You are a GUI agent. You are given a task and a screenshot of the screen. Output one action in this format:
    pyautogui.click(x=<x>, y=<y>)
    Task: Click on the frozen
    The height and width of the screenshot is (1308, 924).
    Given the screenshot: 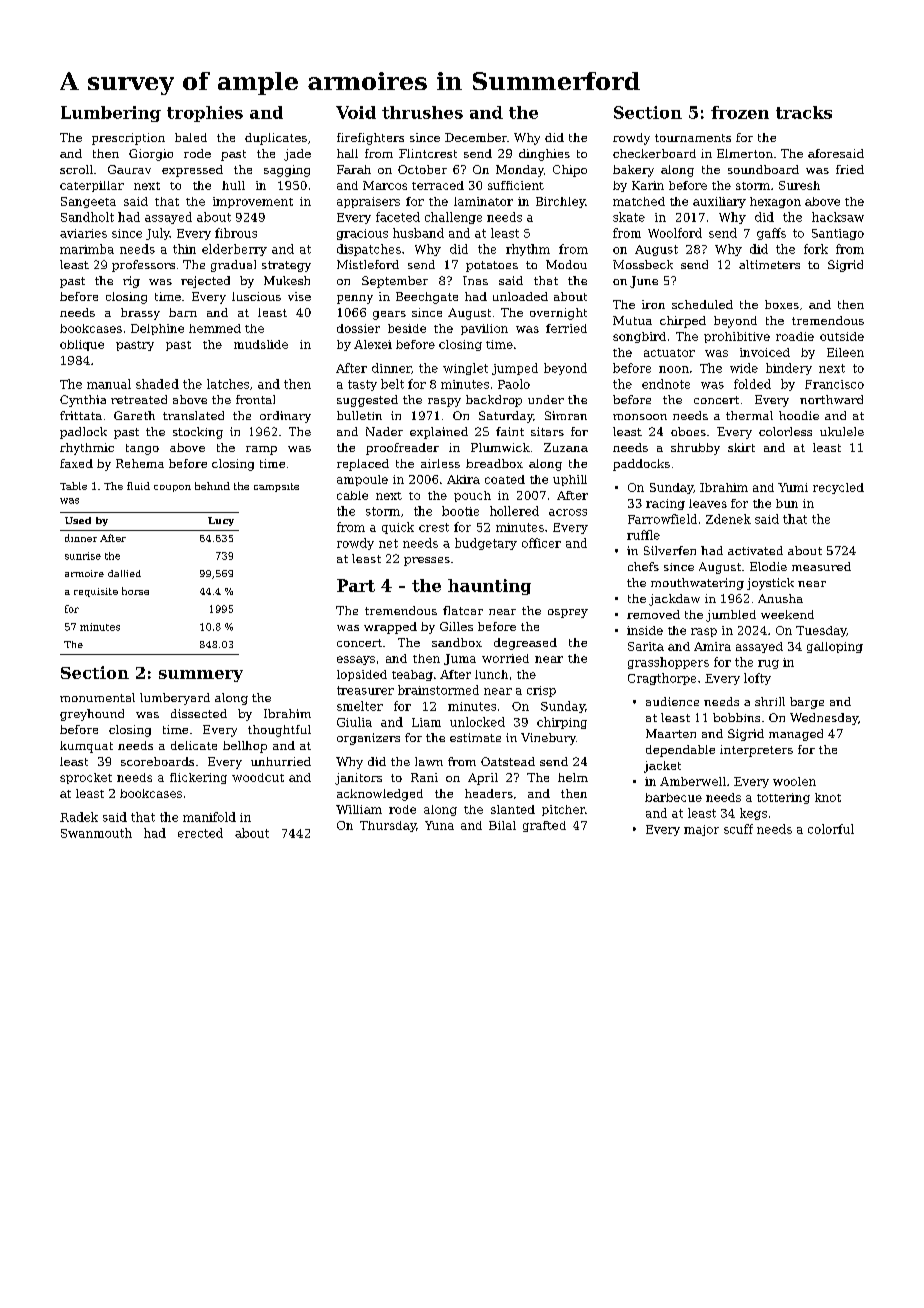 What is the action you would take?
    pyautogui.click(x=740, y=112)
